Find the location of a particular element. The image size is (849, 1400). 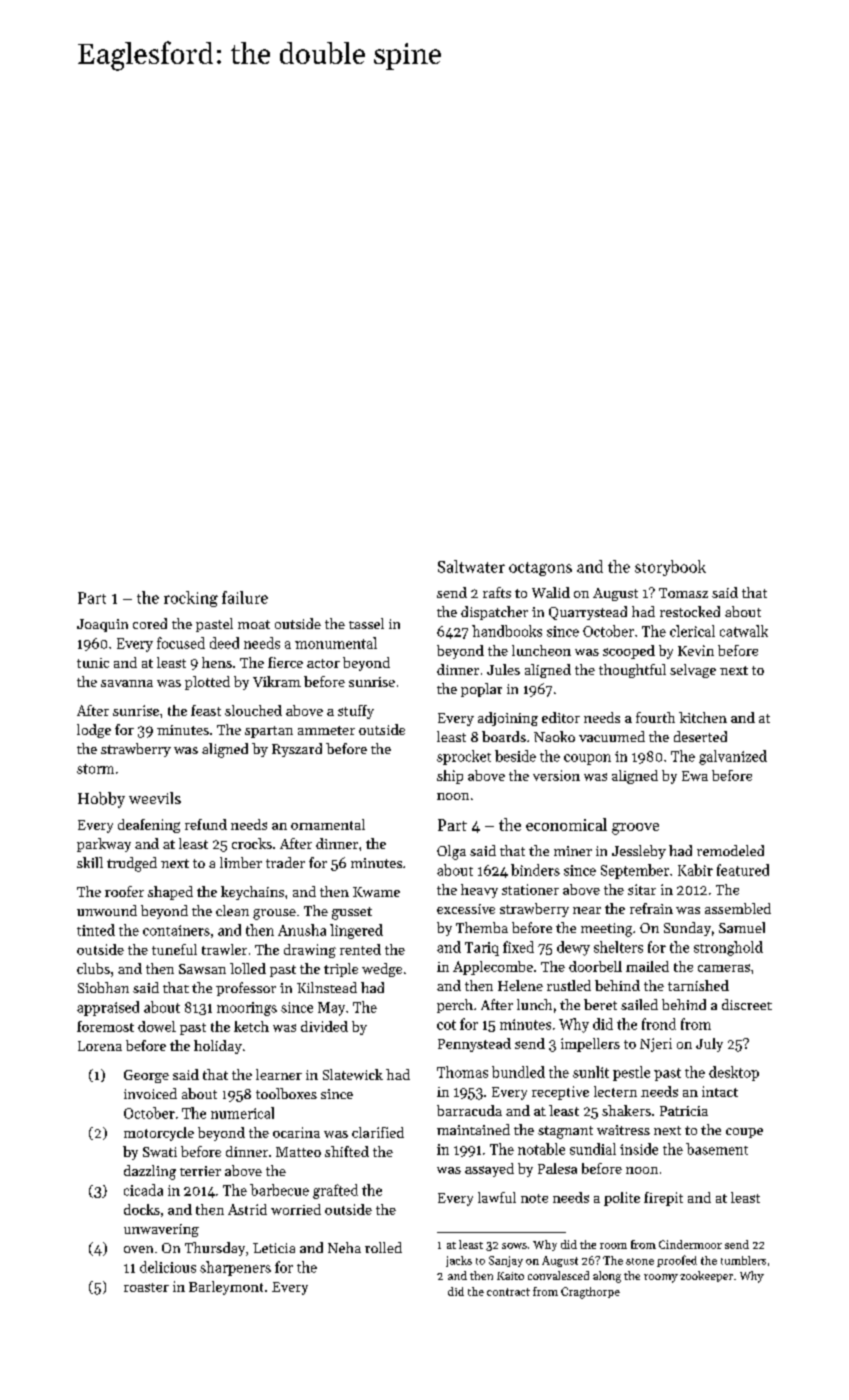

refund is located at coordinates (206, 824).
